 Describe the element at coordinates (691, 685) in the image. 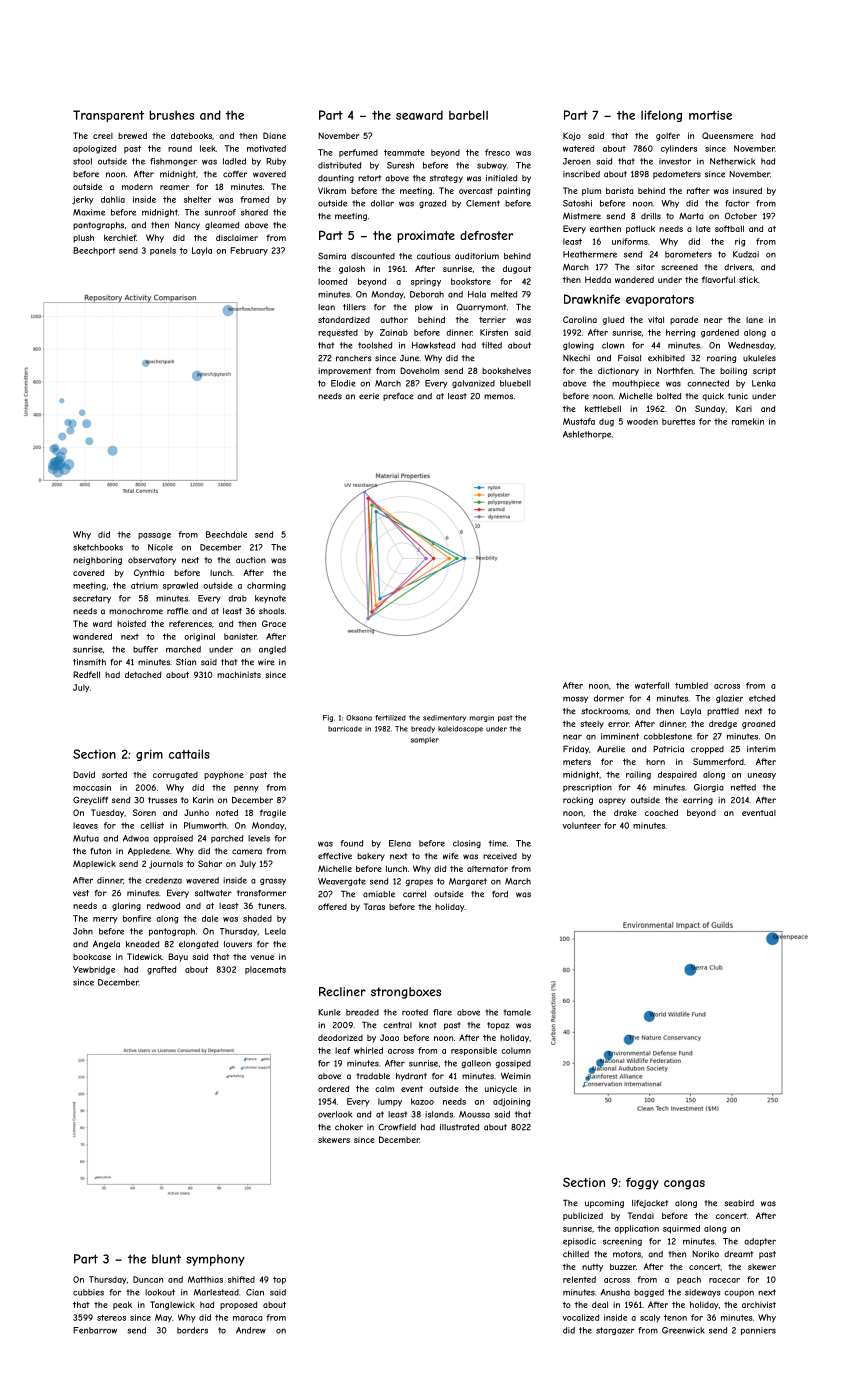

I see `tumbled` at that location.
